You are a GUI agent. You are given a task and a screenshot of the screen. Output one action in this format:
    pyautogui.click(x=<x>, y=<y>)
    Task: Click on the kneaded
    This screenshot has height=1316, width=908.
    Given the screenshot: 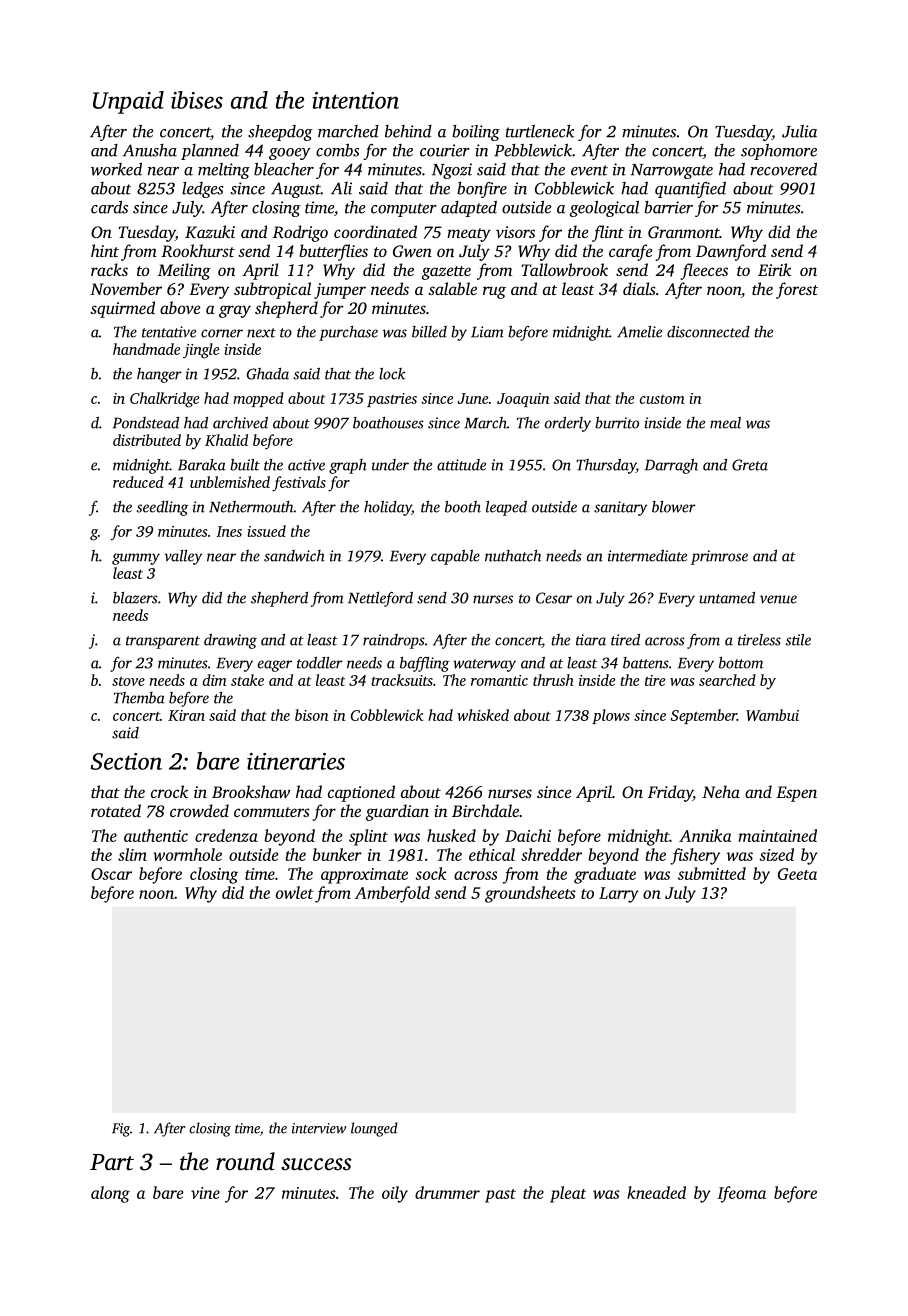 What is the action you would take?
    pyautogui.click(x=656, y=1192)
